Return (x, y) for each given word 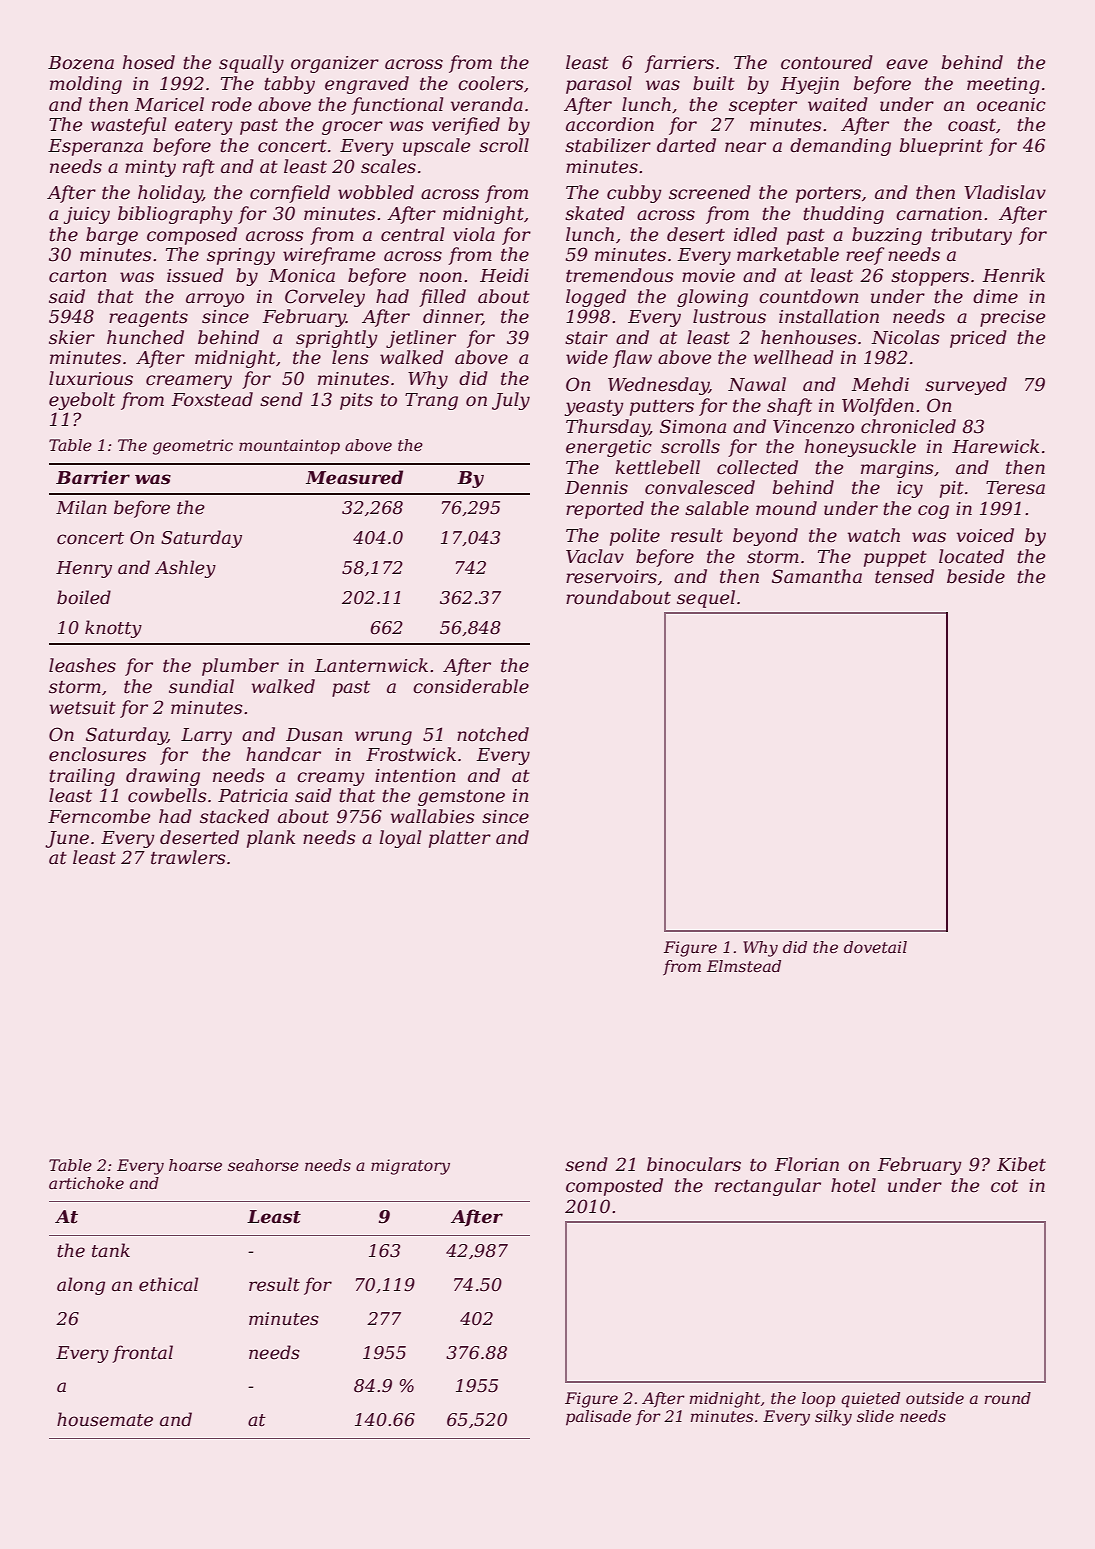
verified (466, 126)
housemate (105, 1419)
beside (976, 576)
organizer (335, 64)
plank (271, 839)
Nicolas (905, 337)
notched (493, 734)
